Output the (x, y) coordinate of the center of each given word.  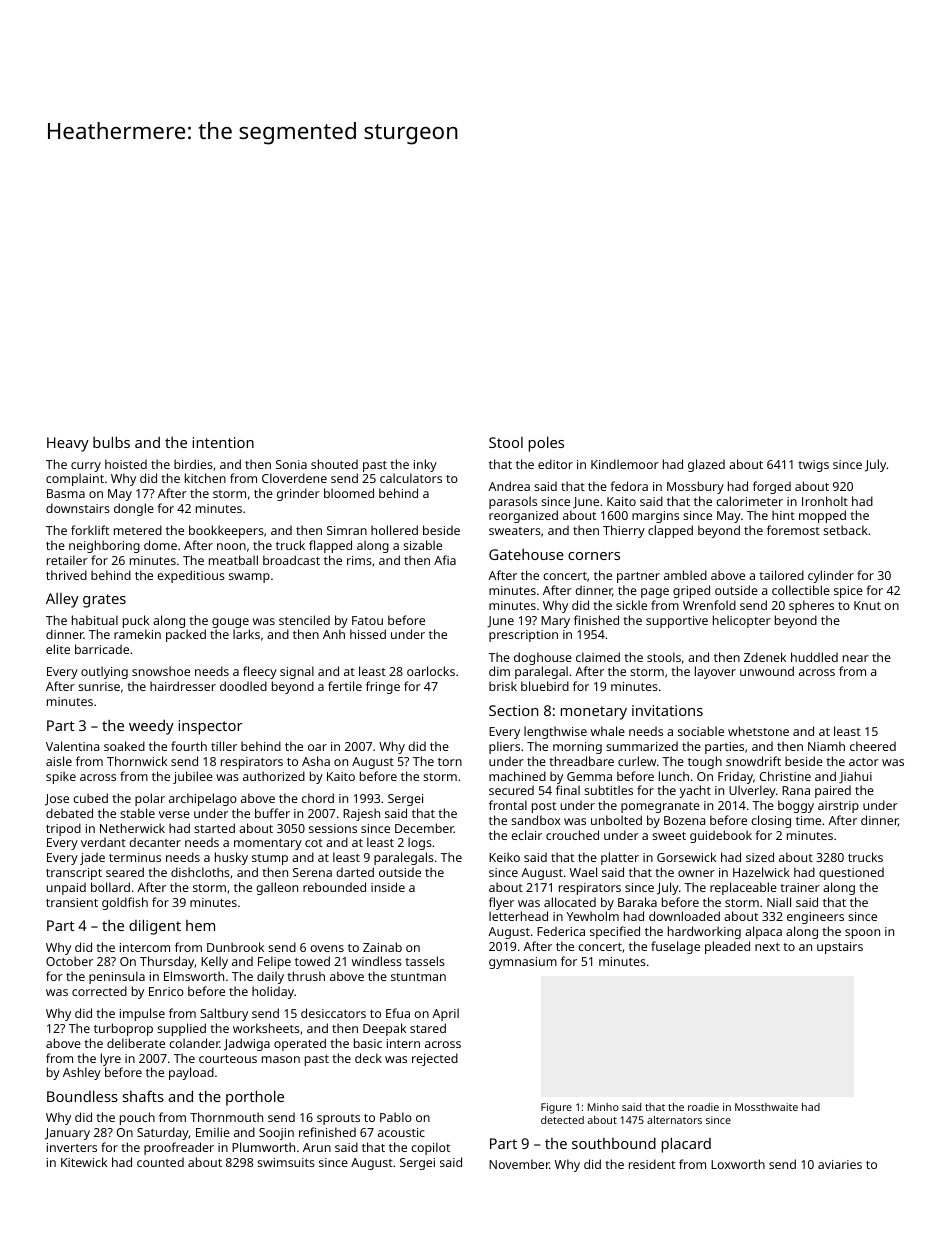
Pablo (396, 1117)
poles (546, 444)
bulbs (111, 442)
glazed (706, 465)
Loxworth (738, 1164)
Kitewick (84, 1162)
